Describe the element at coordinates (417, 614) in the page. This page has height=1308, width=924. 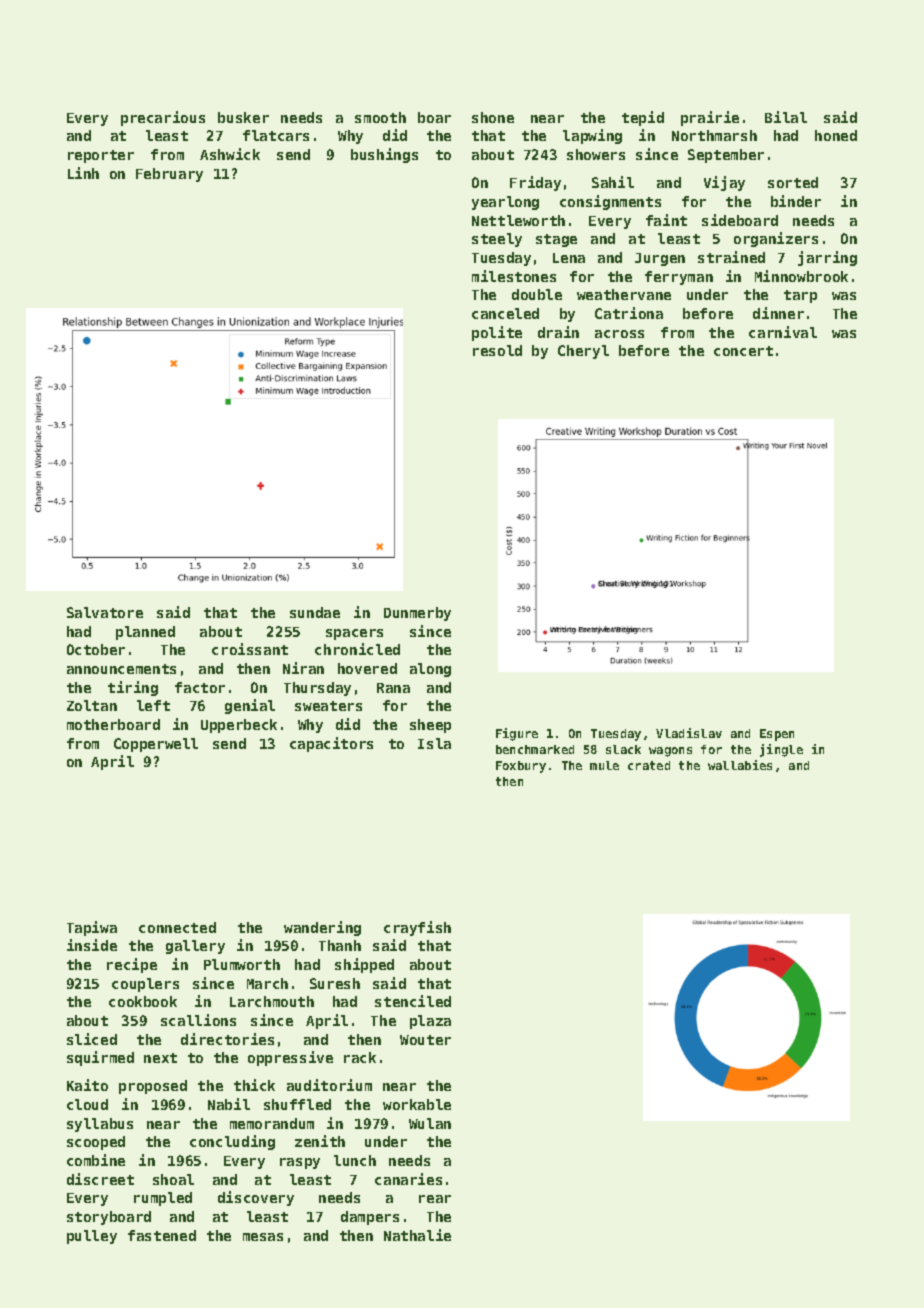
I see `Dunmerby` at that location.
